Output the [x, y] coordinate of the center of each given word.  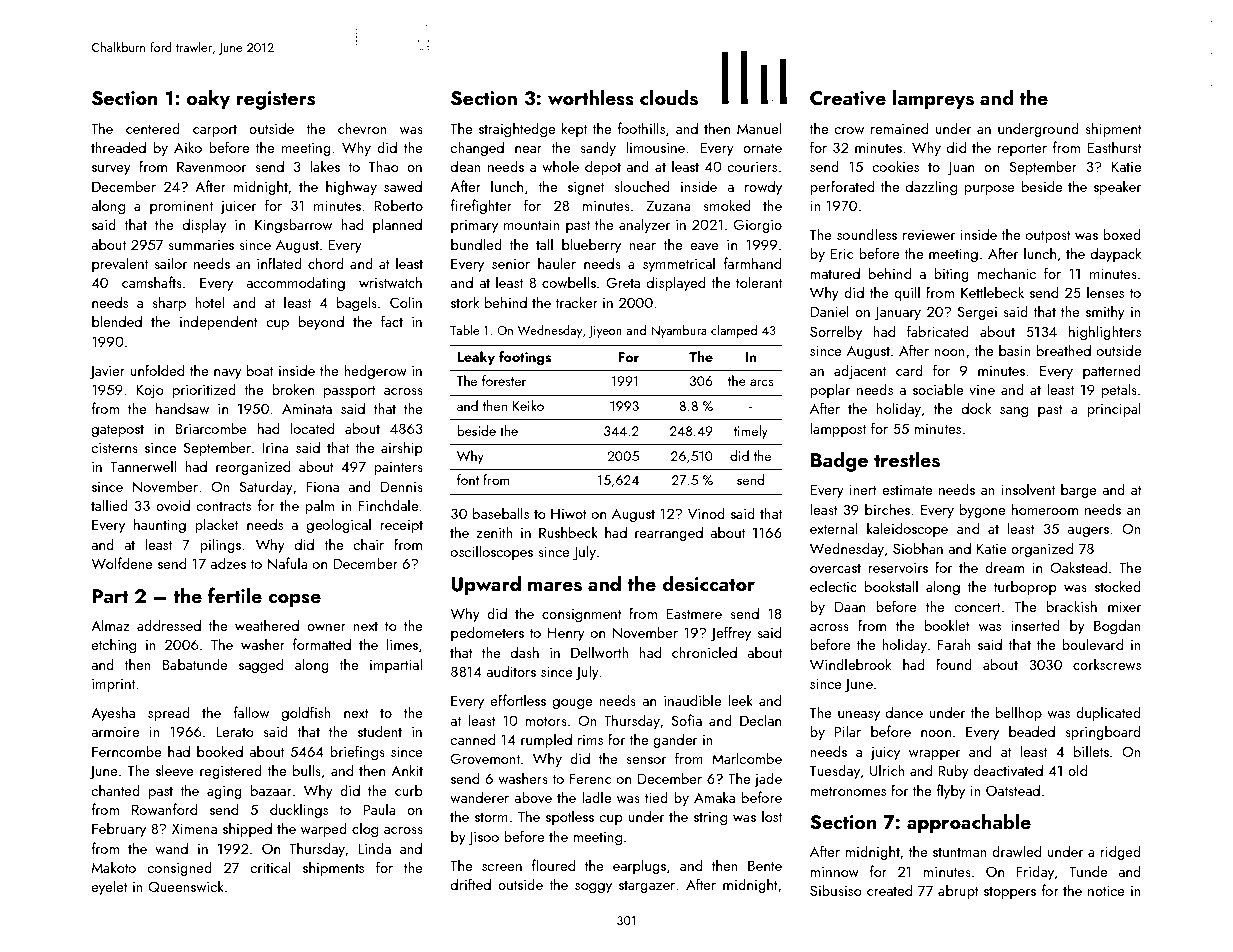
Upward [486, 586]
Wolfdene [122, 563]
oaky [208, 100]
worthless [591, 98]
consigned [179, 868]
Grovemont [485, 758]
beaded [1032, 731]
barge [1079, 490]
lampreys [933, 100]
